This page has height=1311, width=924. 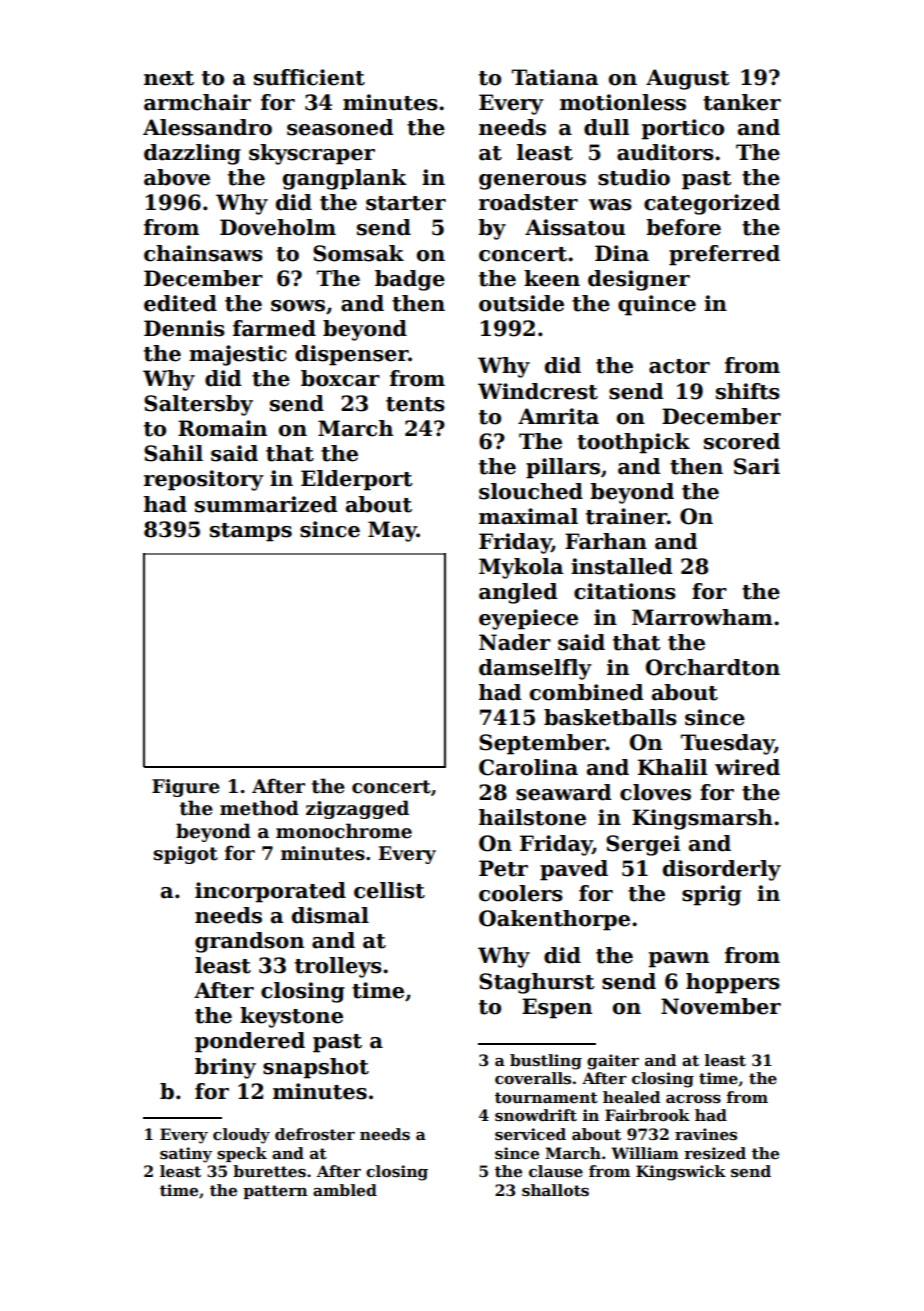 I want to click on toothpick, so click(x=633, y=443).
